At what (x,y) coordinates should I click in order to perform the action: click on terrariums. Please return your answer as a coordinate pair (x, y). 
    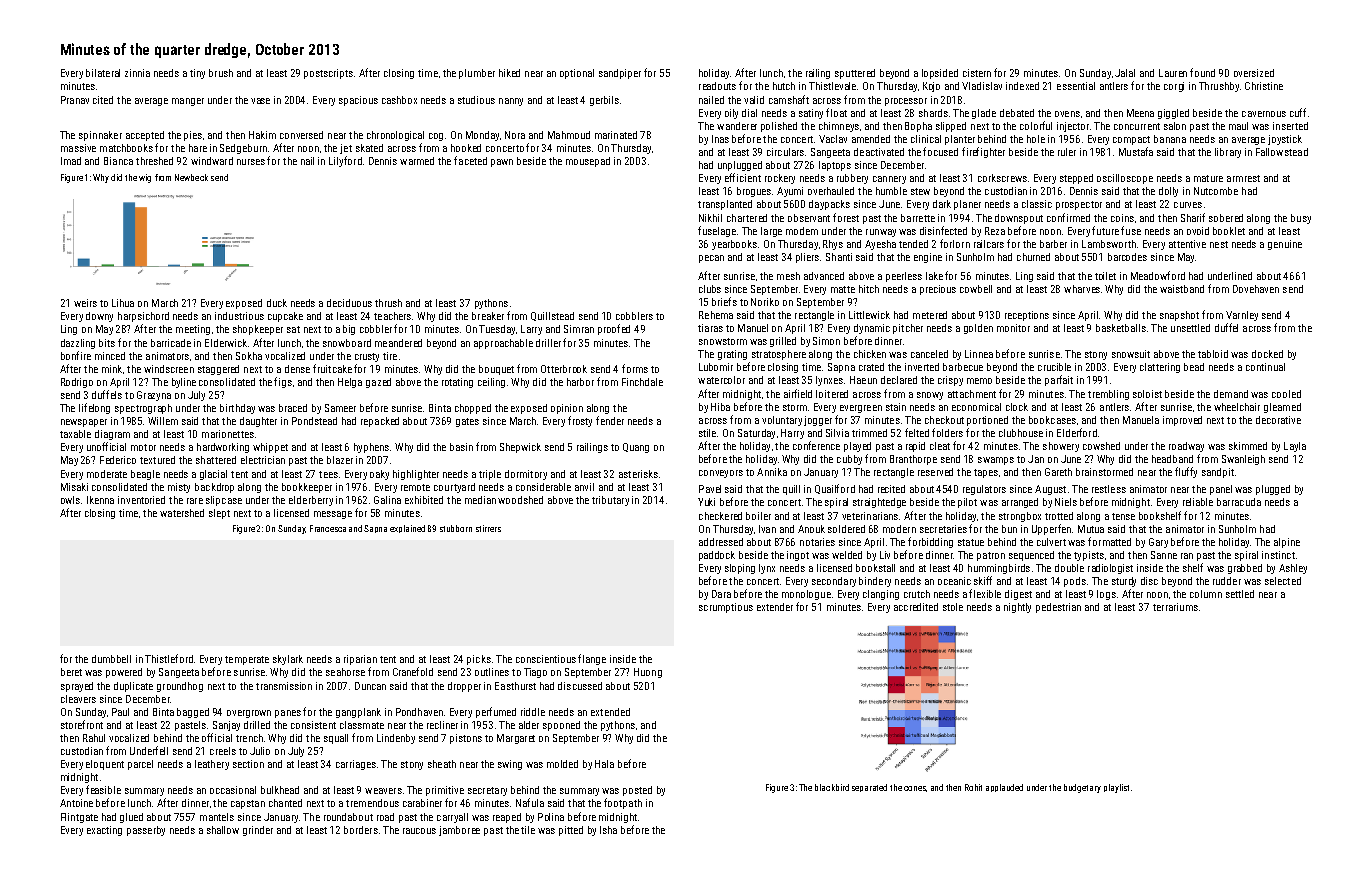
    Looking at the image, I should click on (1175, 607).
